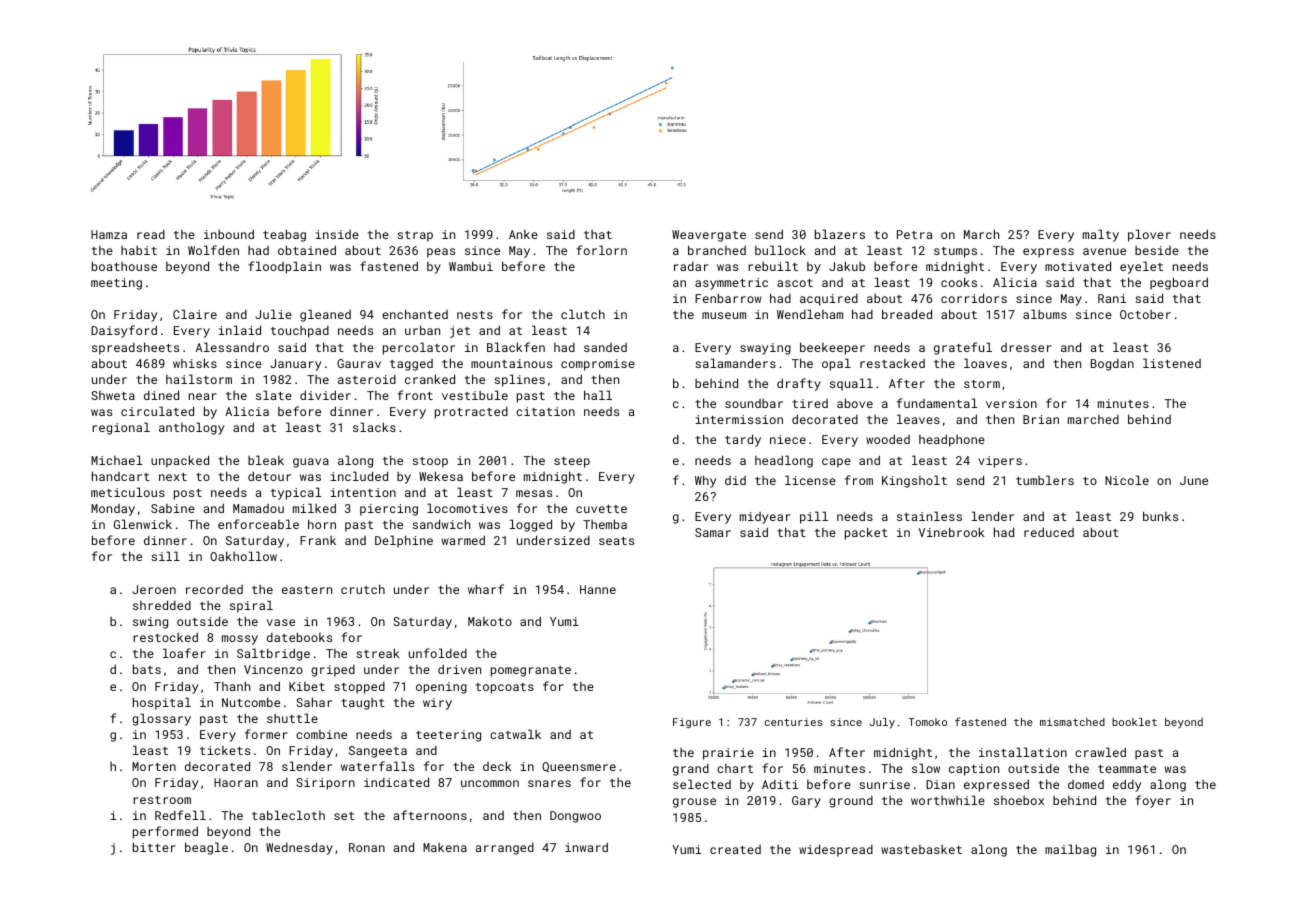  I want to click on meeting, so click(116, 284).
